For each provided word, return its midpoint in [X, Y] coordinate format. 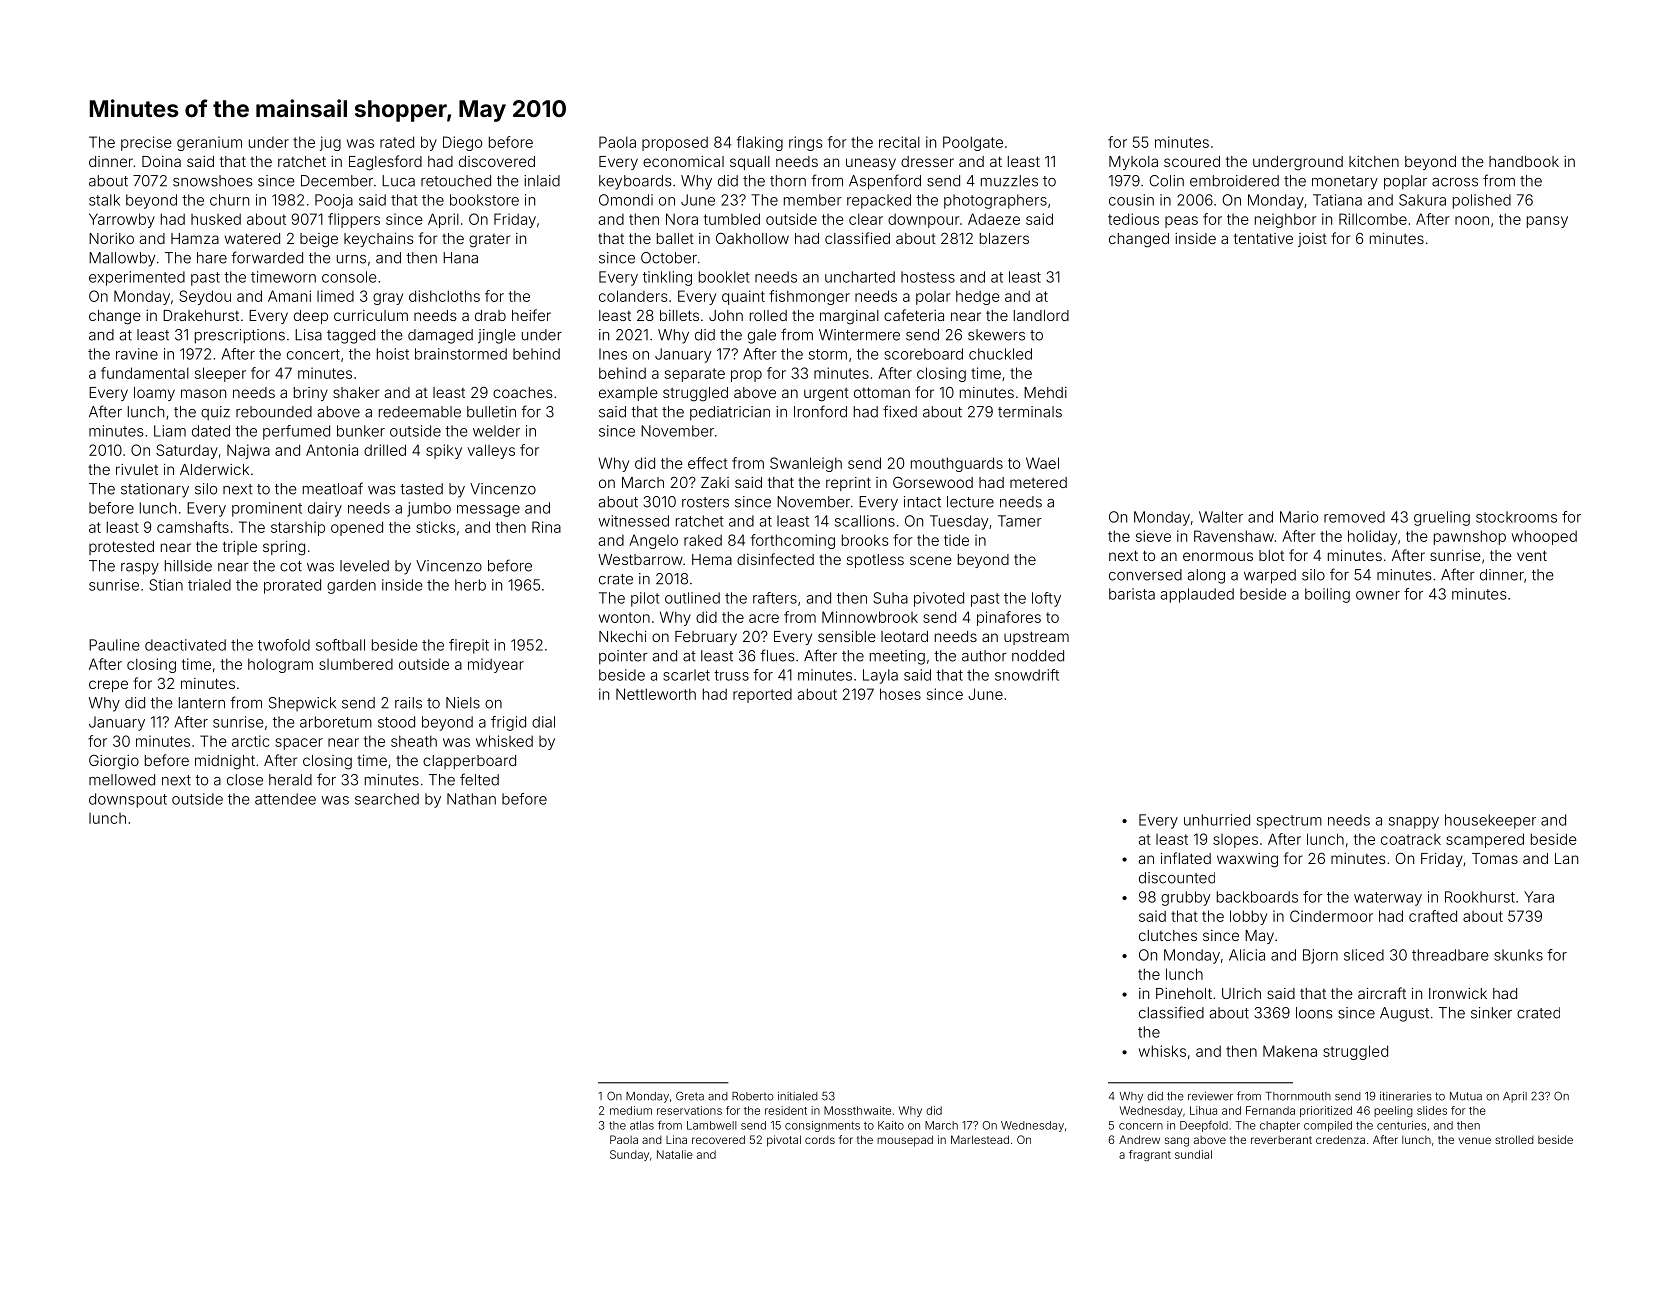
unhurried [1217, 820]
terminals [1030, 412]
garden [351, 586]
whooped [1544, 537]
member [813, 200]
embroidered [1234, 181]
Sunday [629, 1155]
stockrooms [1516, 517]
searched [387, 799]
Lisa [308, 335]
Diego [462, 143]
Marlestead [980, 1139]
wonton [624, 617]
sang [1177, 1142]
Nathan [471, 799]
